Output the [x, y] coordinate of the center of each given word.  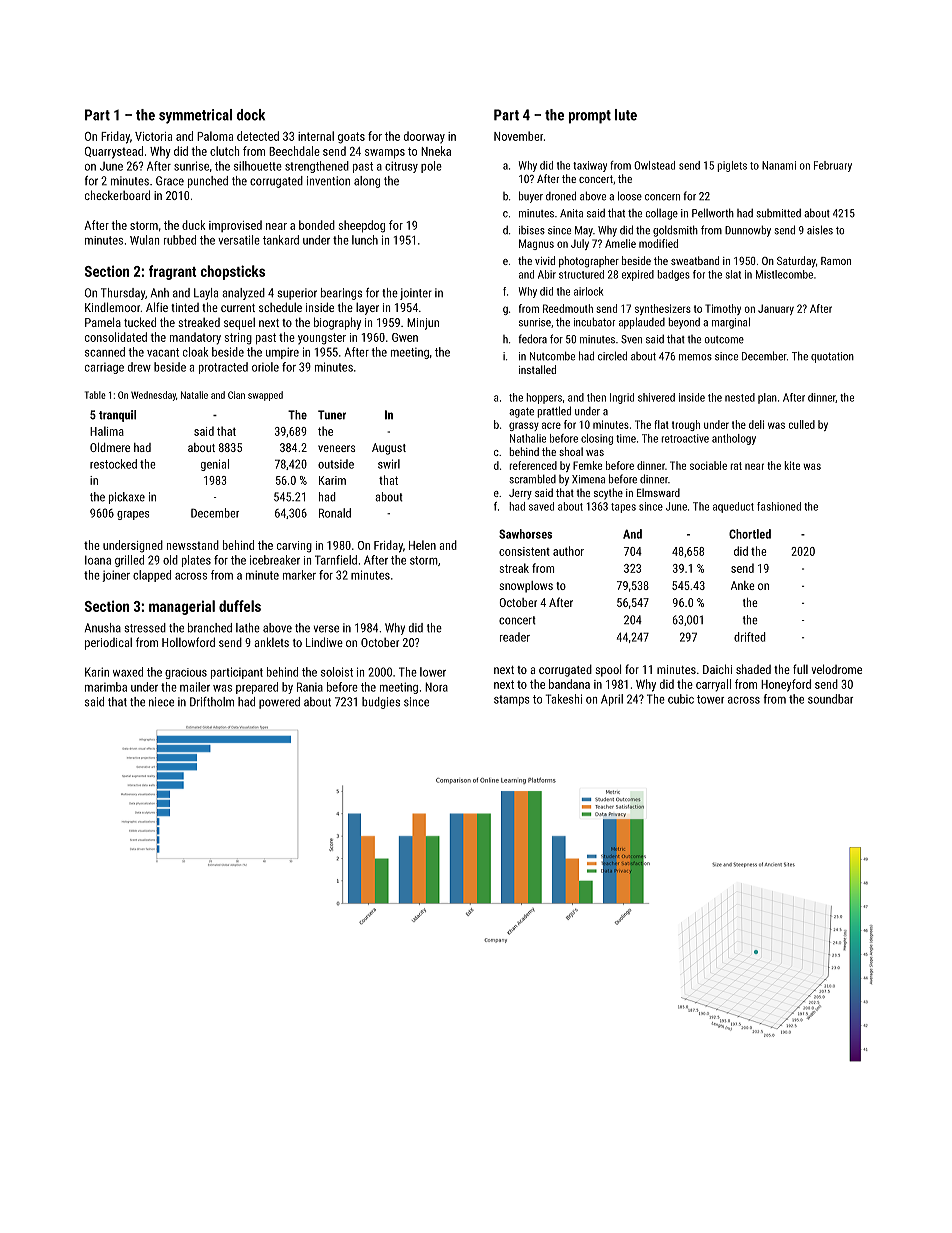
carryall [713, 685]
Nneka [436, 151]
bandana [569, 684]
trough [686, 425]
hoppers [544, 398]
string [238, 339]
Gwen [405, 337]
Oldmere [110, 447]
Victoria [153, 136]
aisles [820, 230]
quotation [832, 357]
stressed [145, 628]
